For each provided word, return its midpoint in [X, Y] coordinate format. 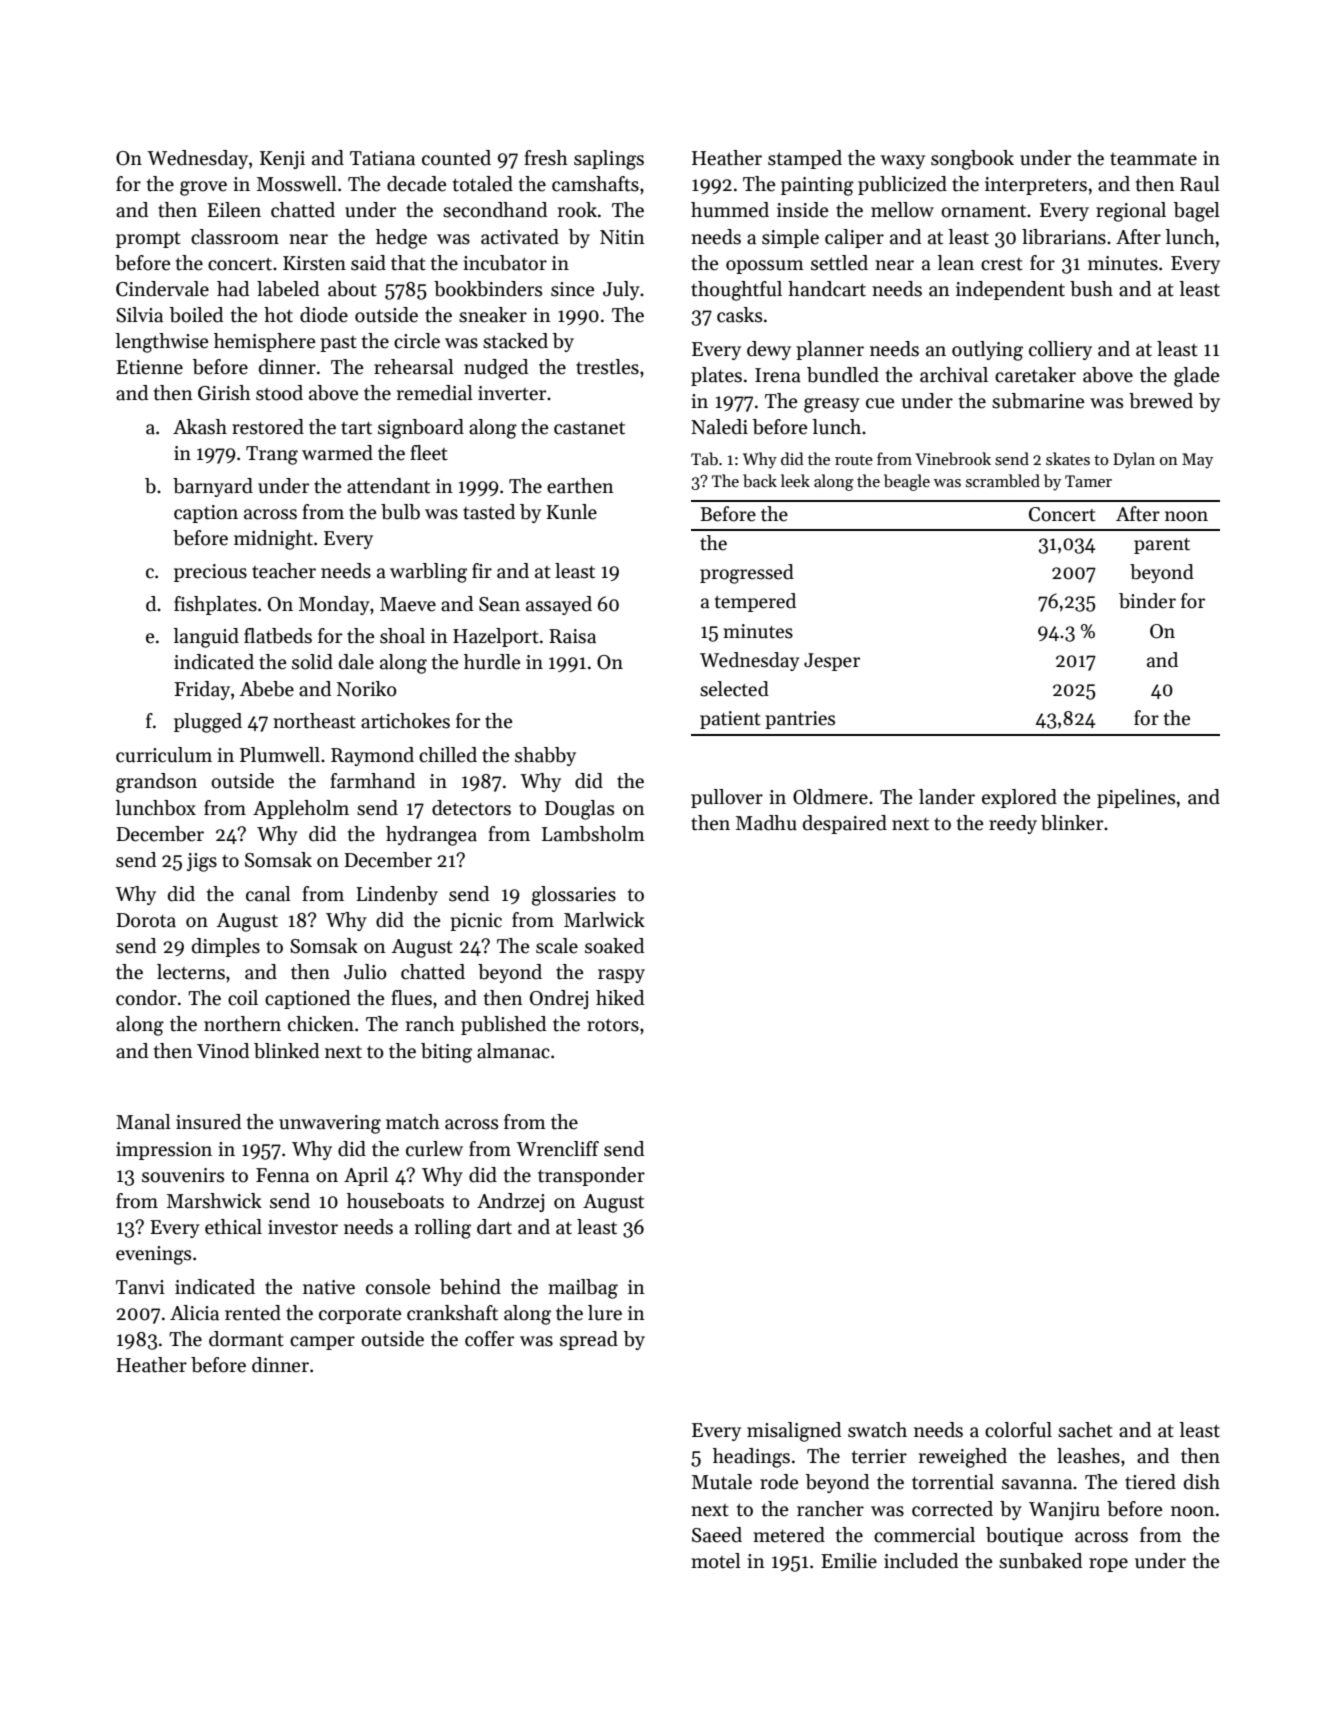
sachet [1085, 1430]
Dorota [146, 920]
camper [322, 1343]
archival [954, 375]
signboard [421, 429]
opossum [765, 267]
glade [1197, 377]
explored [1019, 798]
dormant [246, 1339]
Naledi [719, 427]
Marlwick [604, 920]
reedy [1013, 824]
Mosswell [297, 184]
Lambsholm [593, 834]
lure [605, 1313]
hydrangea [431, 836]
